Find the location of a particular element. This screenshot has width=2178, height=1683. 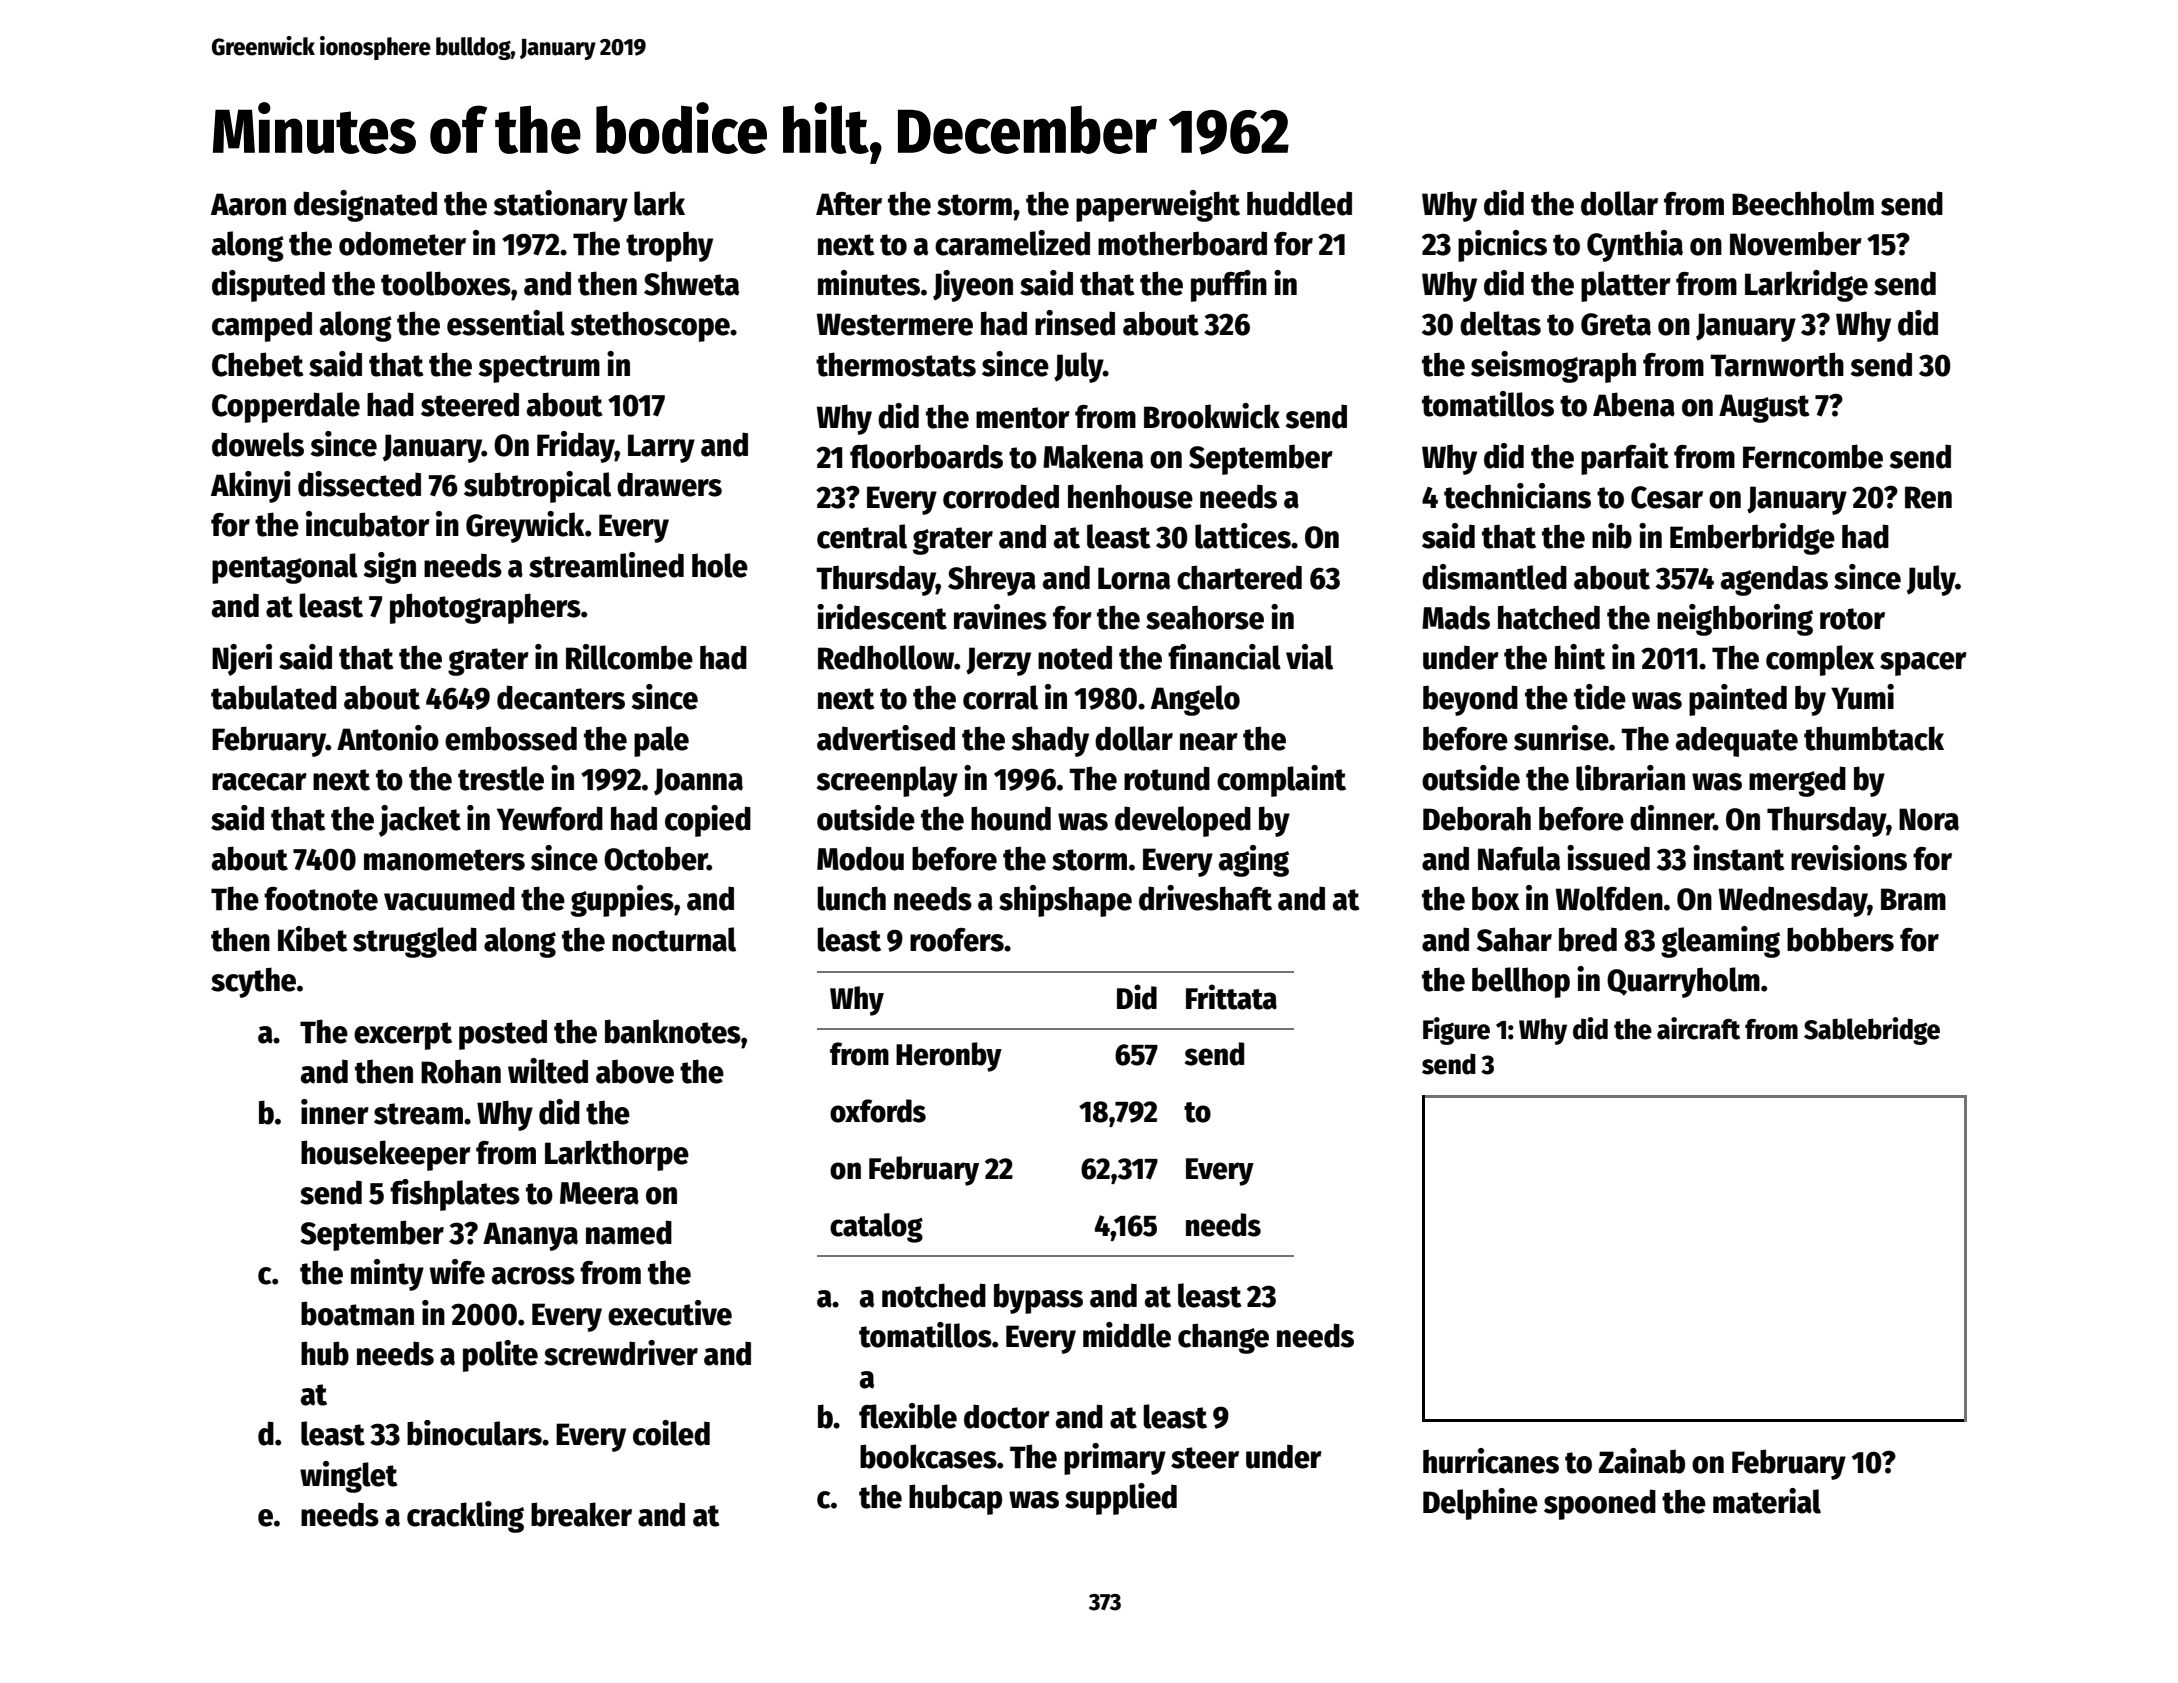

excerpt is located at coordinates (403, 1036).
